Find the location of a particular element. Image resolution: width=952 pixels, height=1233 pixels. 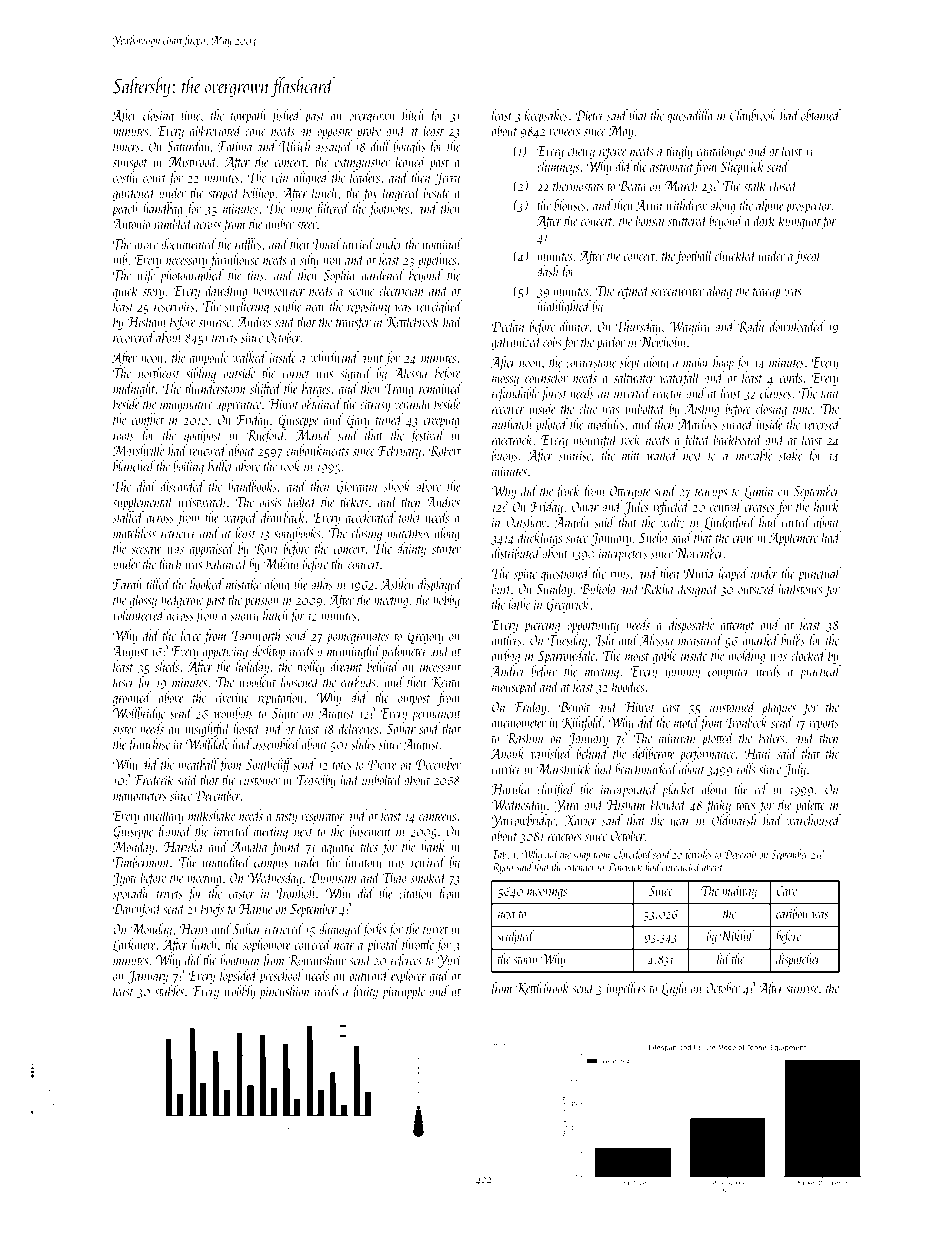

quesadilla is located at coordinates (690, 116).
